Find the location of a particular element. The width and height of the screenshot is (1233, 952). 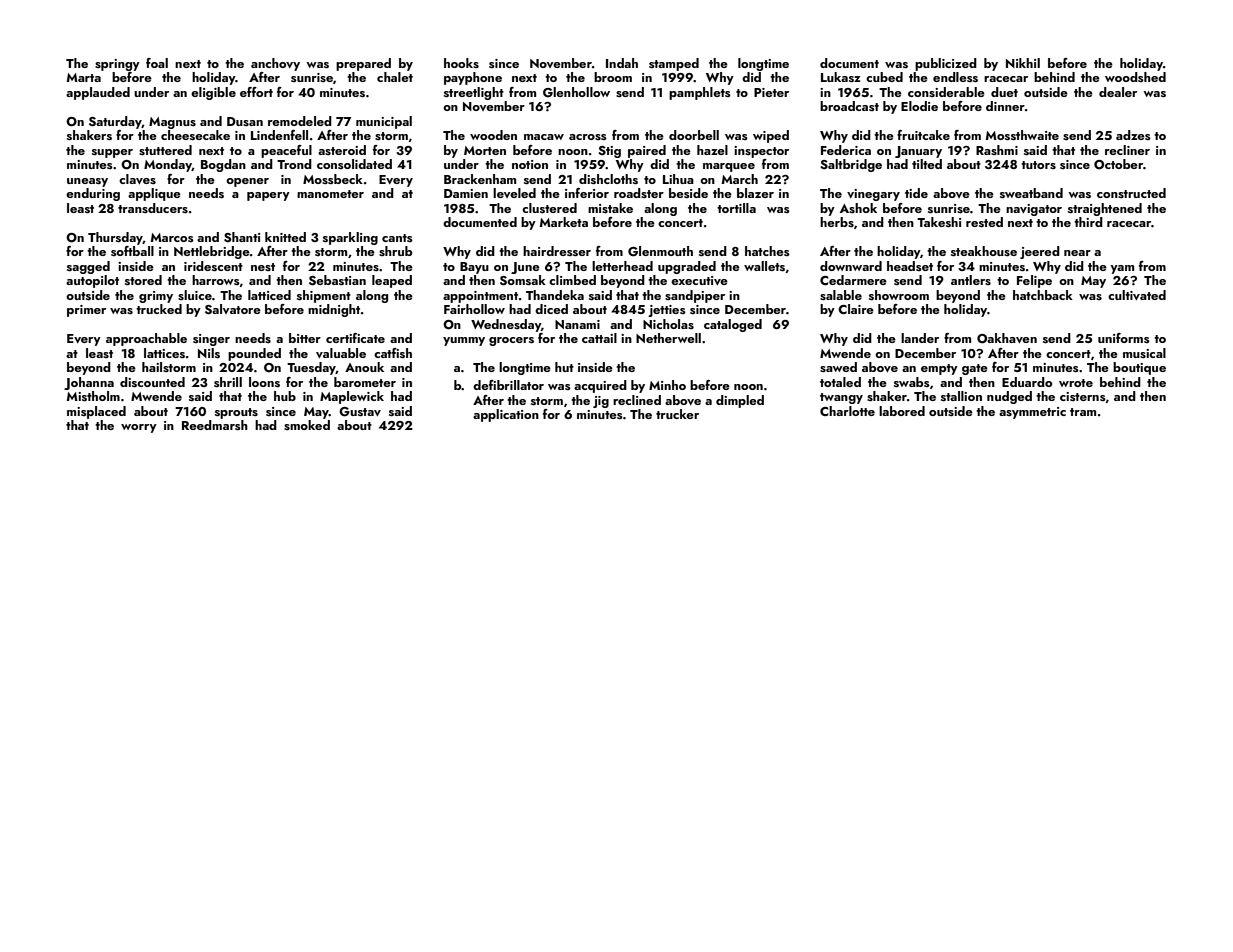

manometer is located at coordinates (330, 194).
